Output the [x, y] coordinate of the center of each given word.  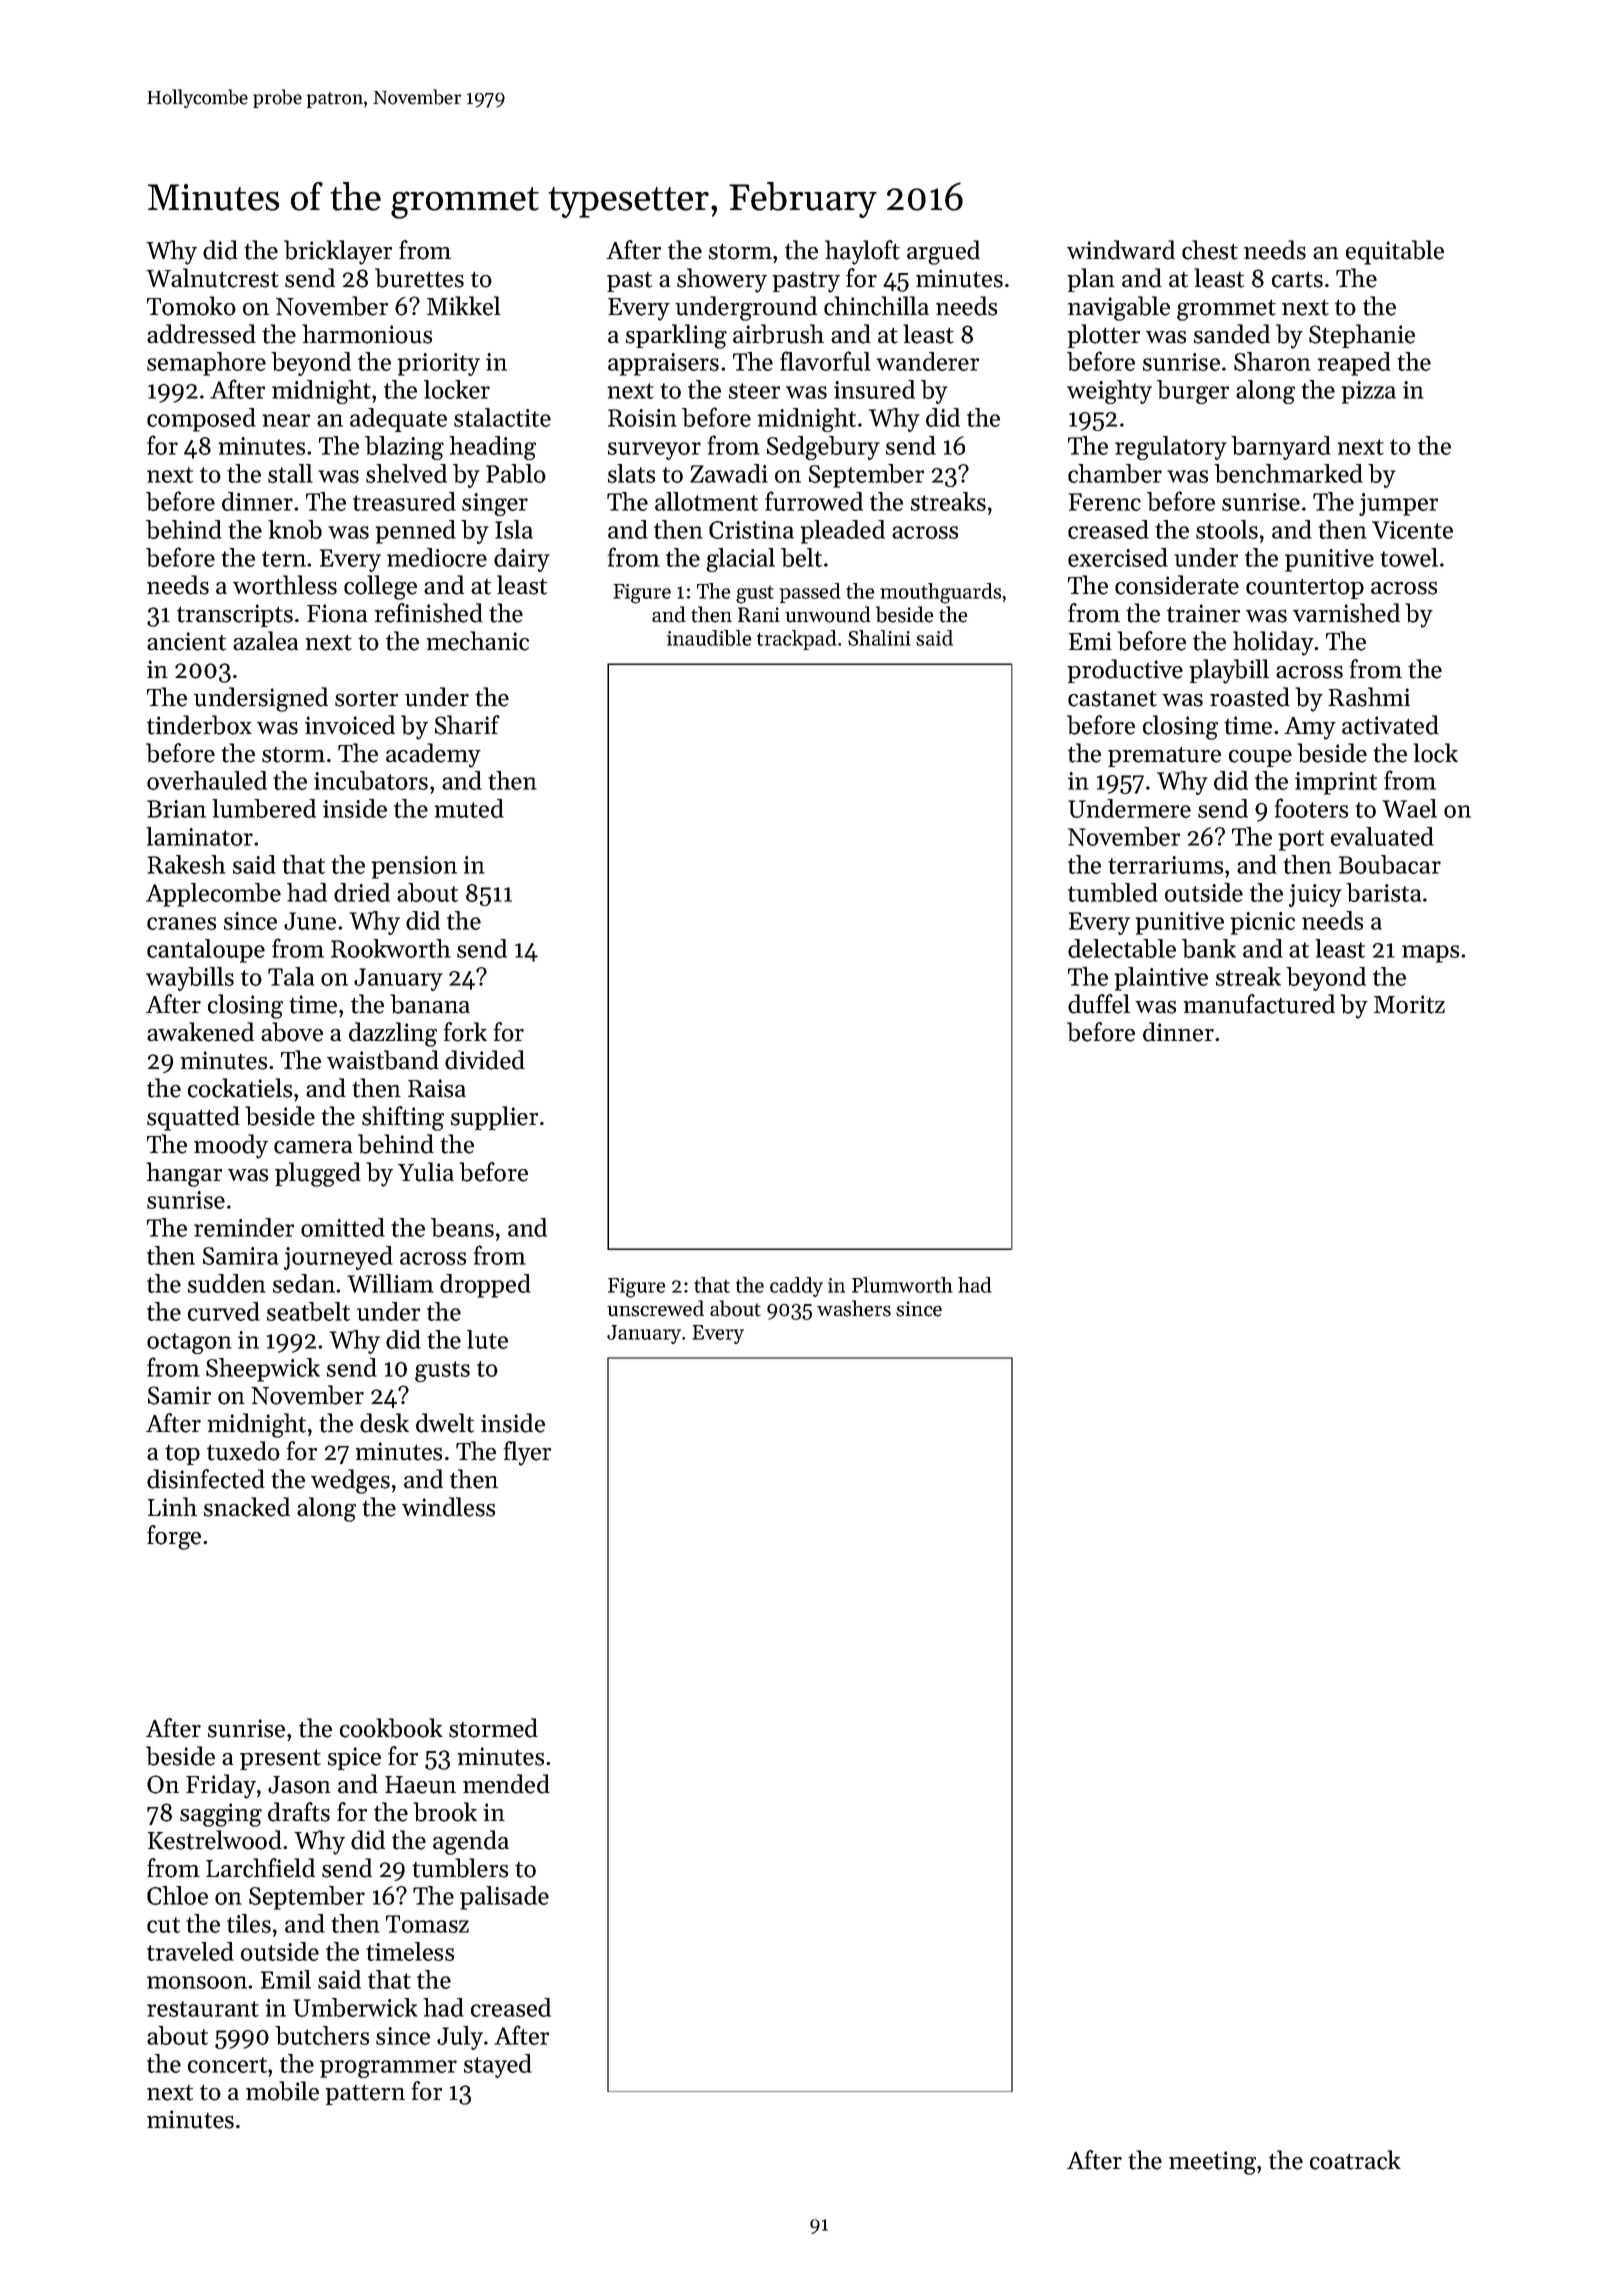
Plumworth [902, 1285]
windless [448, 1507]
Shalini [879, 638]
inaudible [709, 638]
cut [163, 1925]
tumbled [1113, 892]
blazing [404, 448]
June [310, 921]
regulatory [1171, 448]
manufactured [1259, 1004]
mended [506, 1784]
